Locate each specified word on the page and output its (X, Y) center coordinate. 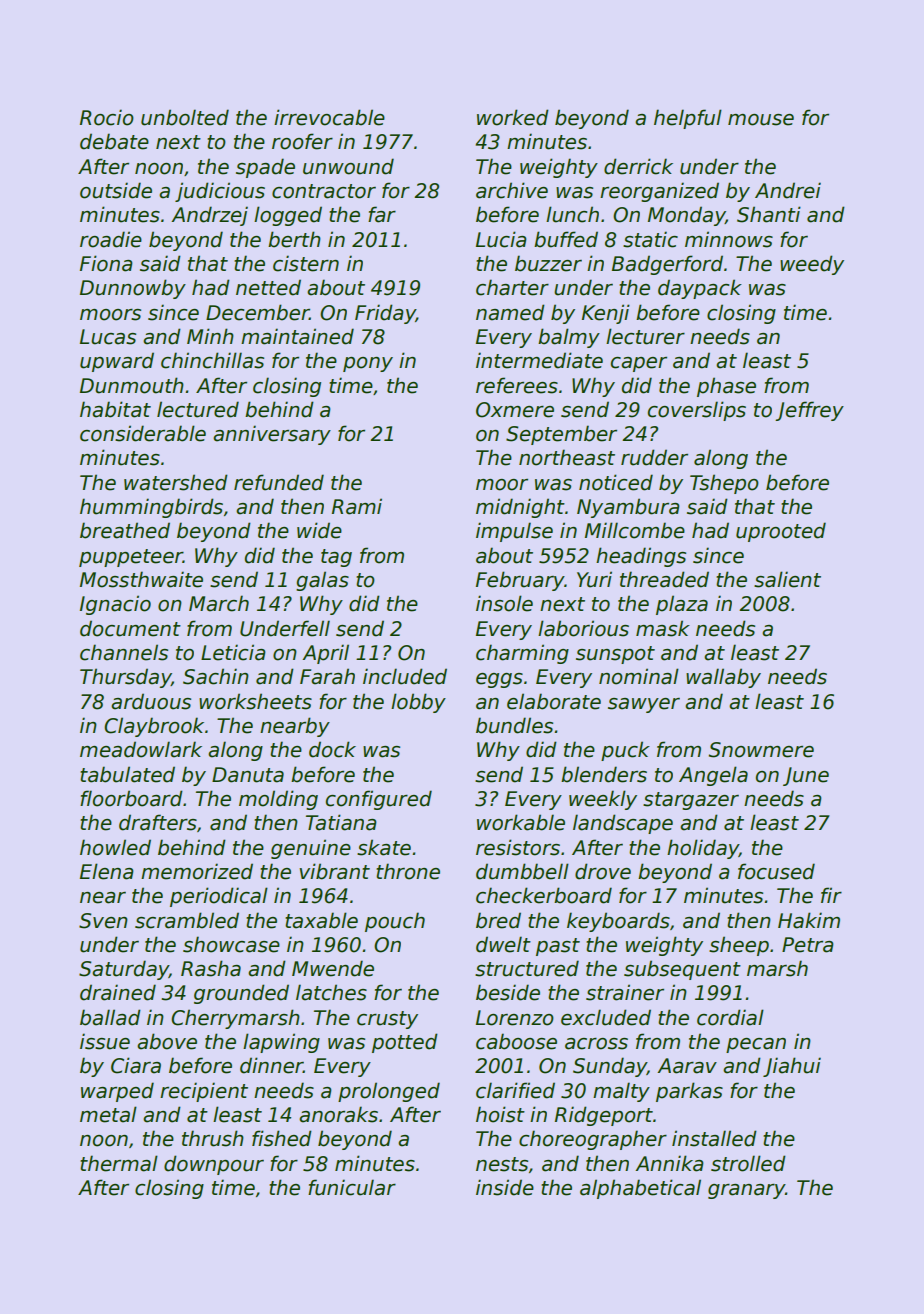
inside (505, 1187)
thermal (119, 1163)
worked (513, 117)
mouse (761, 120)
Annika (669, 1163)
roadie (111, 239)
